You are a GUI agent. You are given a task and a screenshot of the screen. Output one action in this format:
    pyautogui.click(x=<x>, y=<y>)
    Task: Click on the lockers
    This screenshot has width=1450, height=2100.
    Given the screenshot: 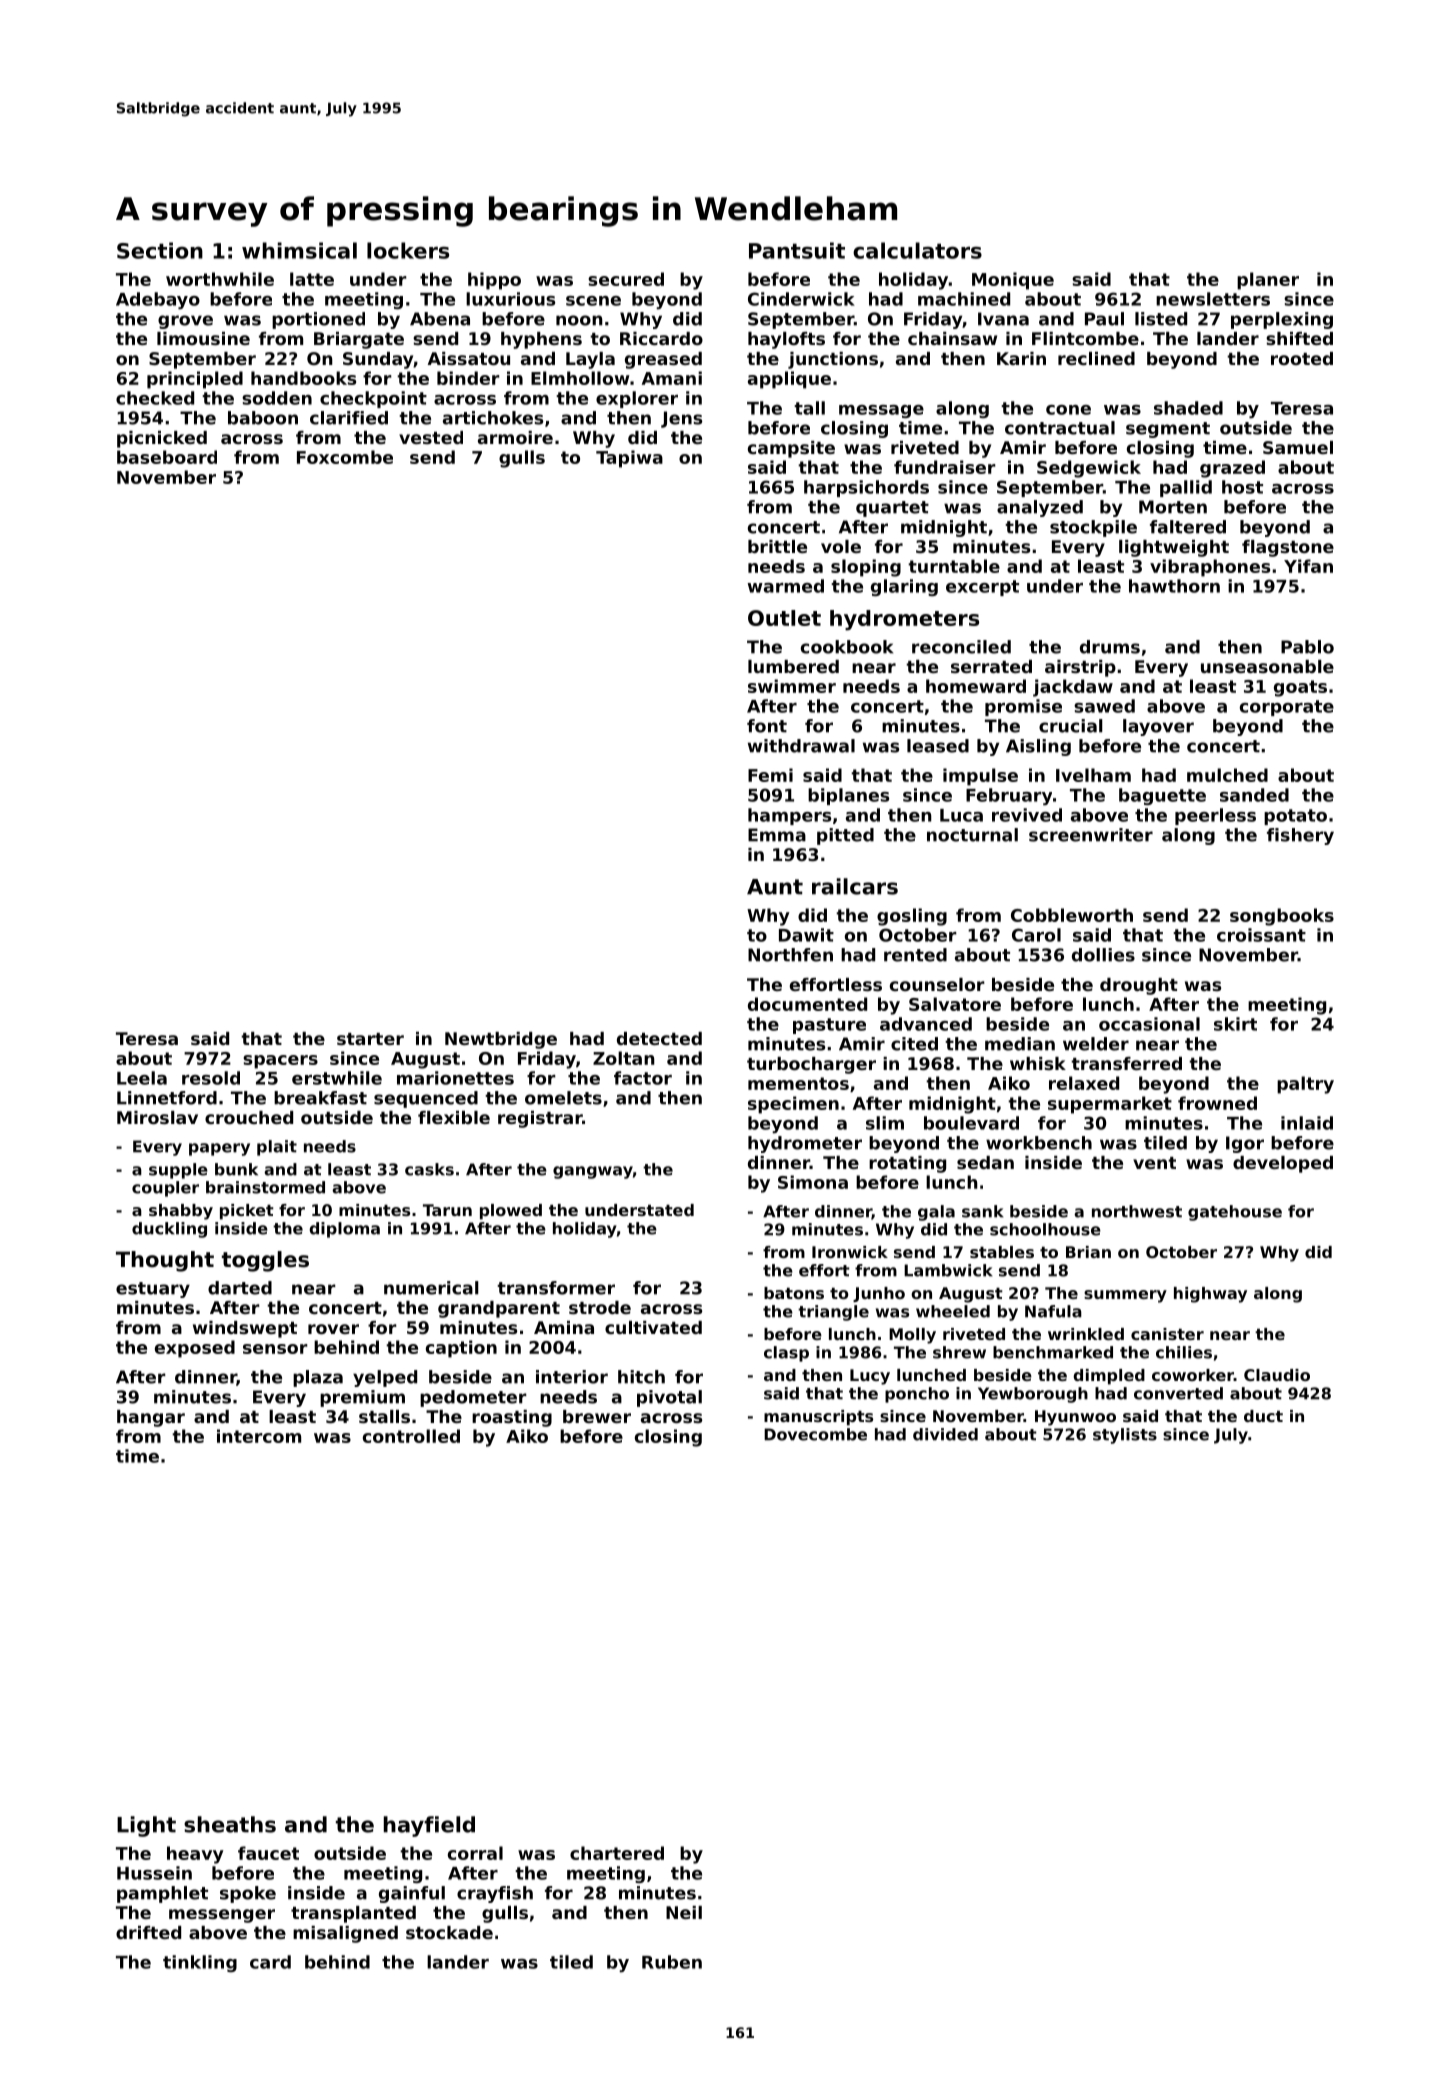 What is the action you would take?
    pyautogui.click(x=408, y=250)
